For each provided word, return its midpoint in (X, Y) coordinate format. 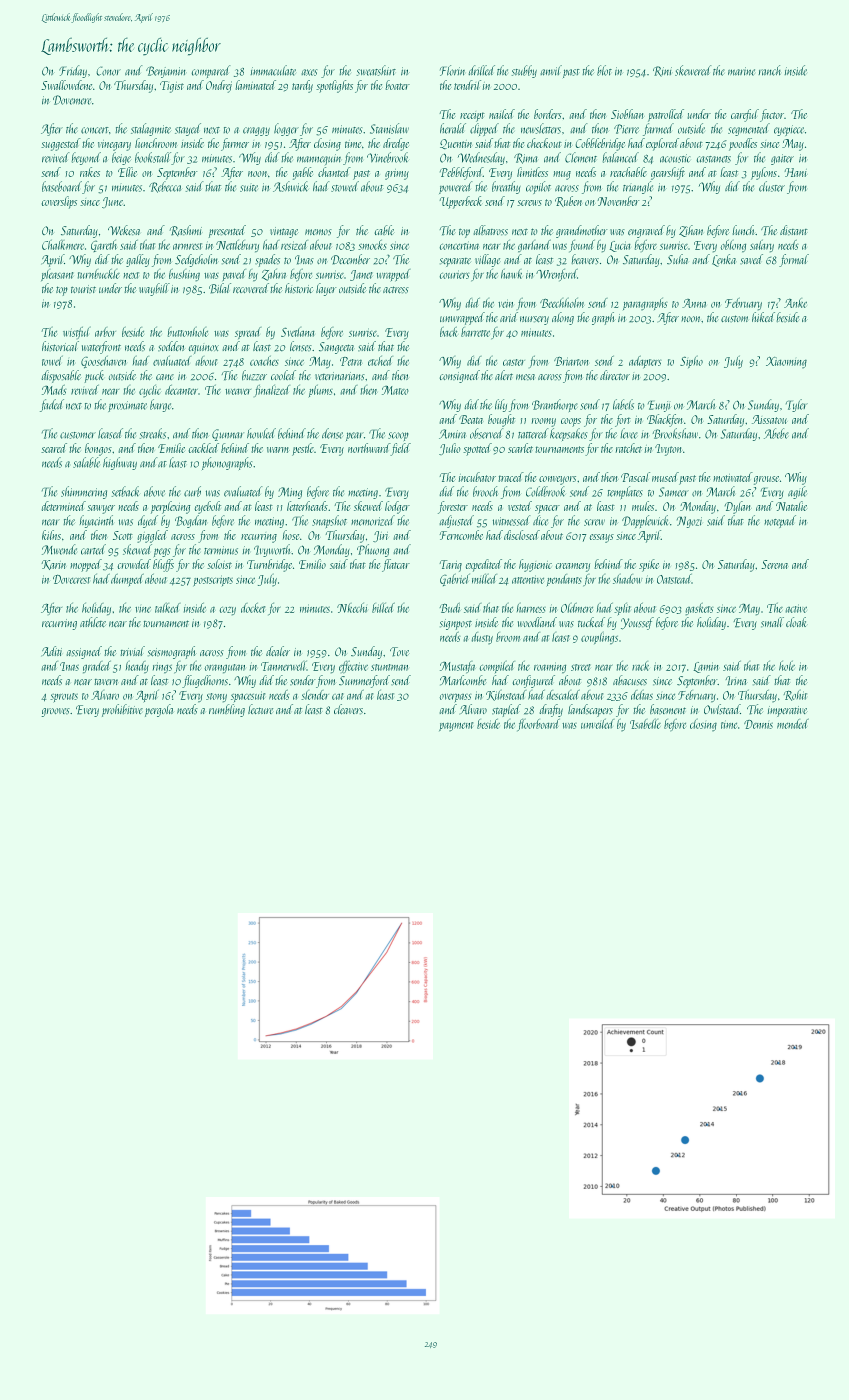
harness (531, 607)
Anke (795, 303)
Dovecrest (71, 579)
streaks (152, 433)
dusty (482, 638)
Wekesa (124, 230)
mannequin (319, 159)
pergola (159, 710)
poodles (743, 144)
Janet (361, 275)
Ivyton (669, 450)
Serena (775, 564)
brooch (485, 491)
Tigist (172, 87)
